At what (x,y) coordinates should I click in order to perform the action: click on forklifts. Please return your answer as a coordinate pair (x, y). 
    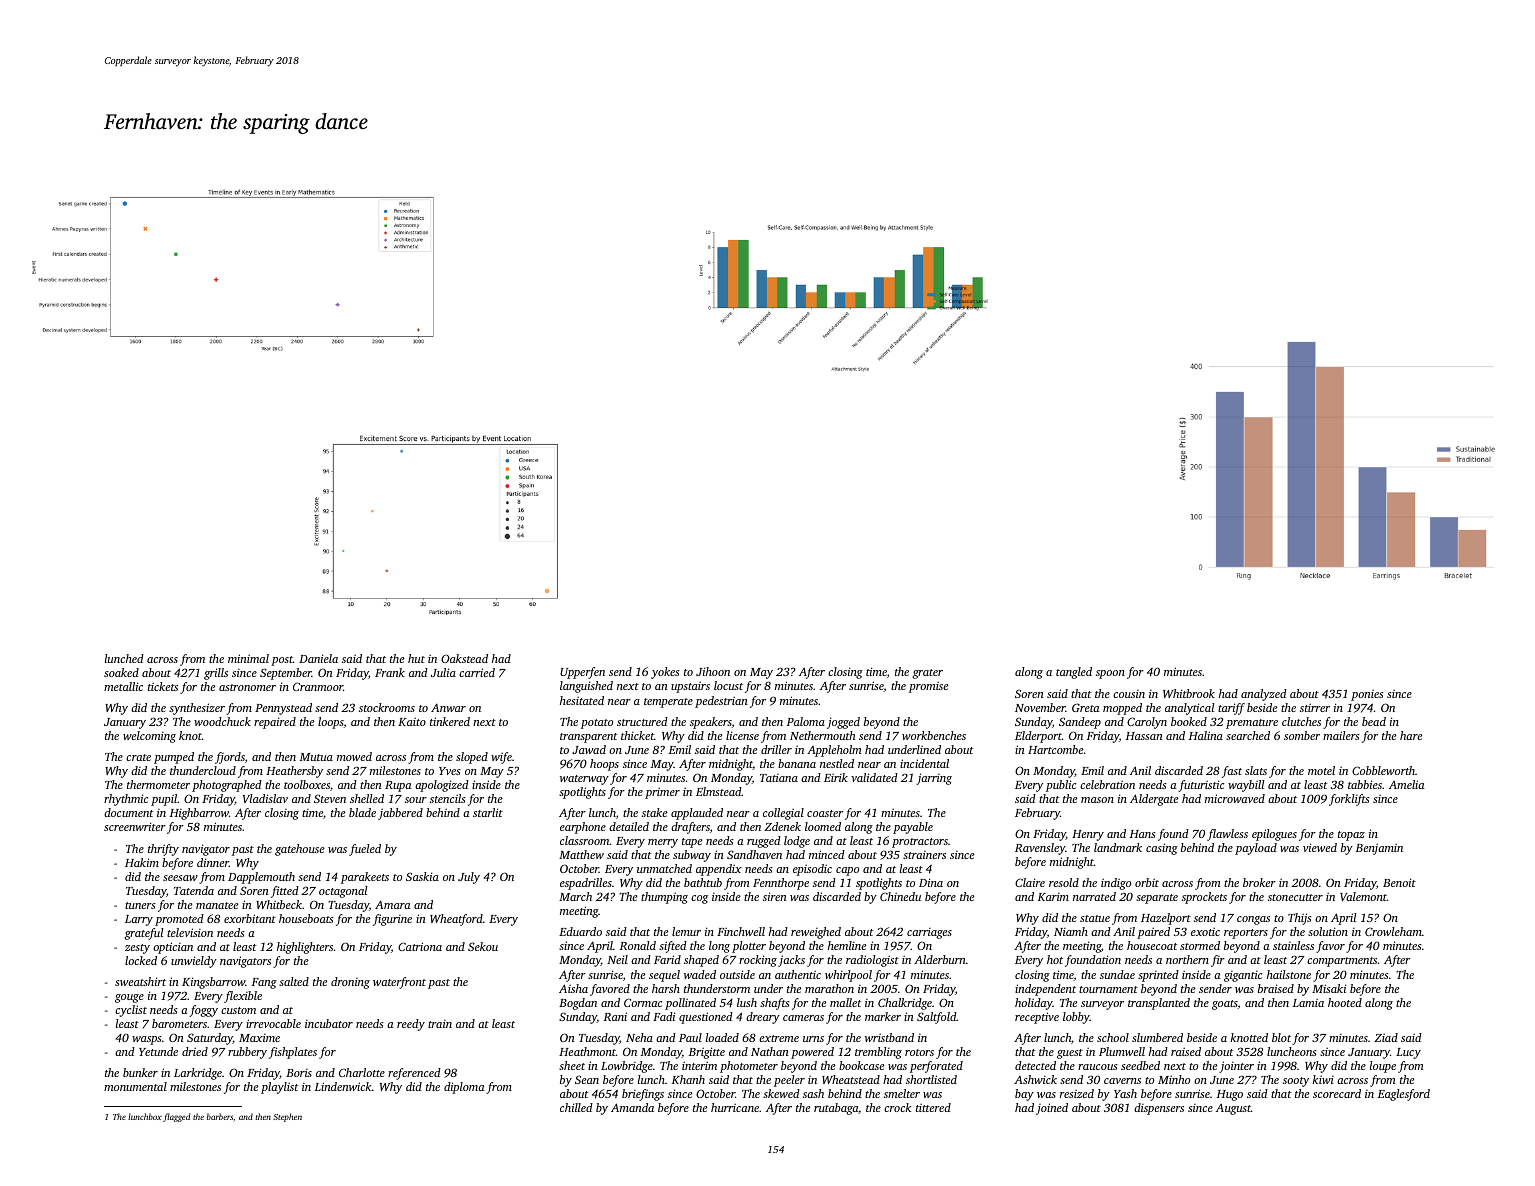
    Looking at the image, I should click on (1349, 800).
